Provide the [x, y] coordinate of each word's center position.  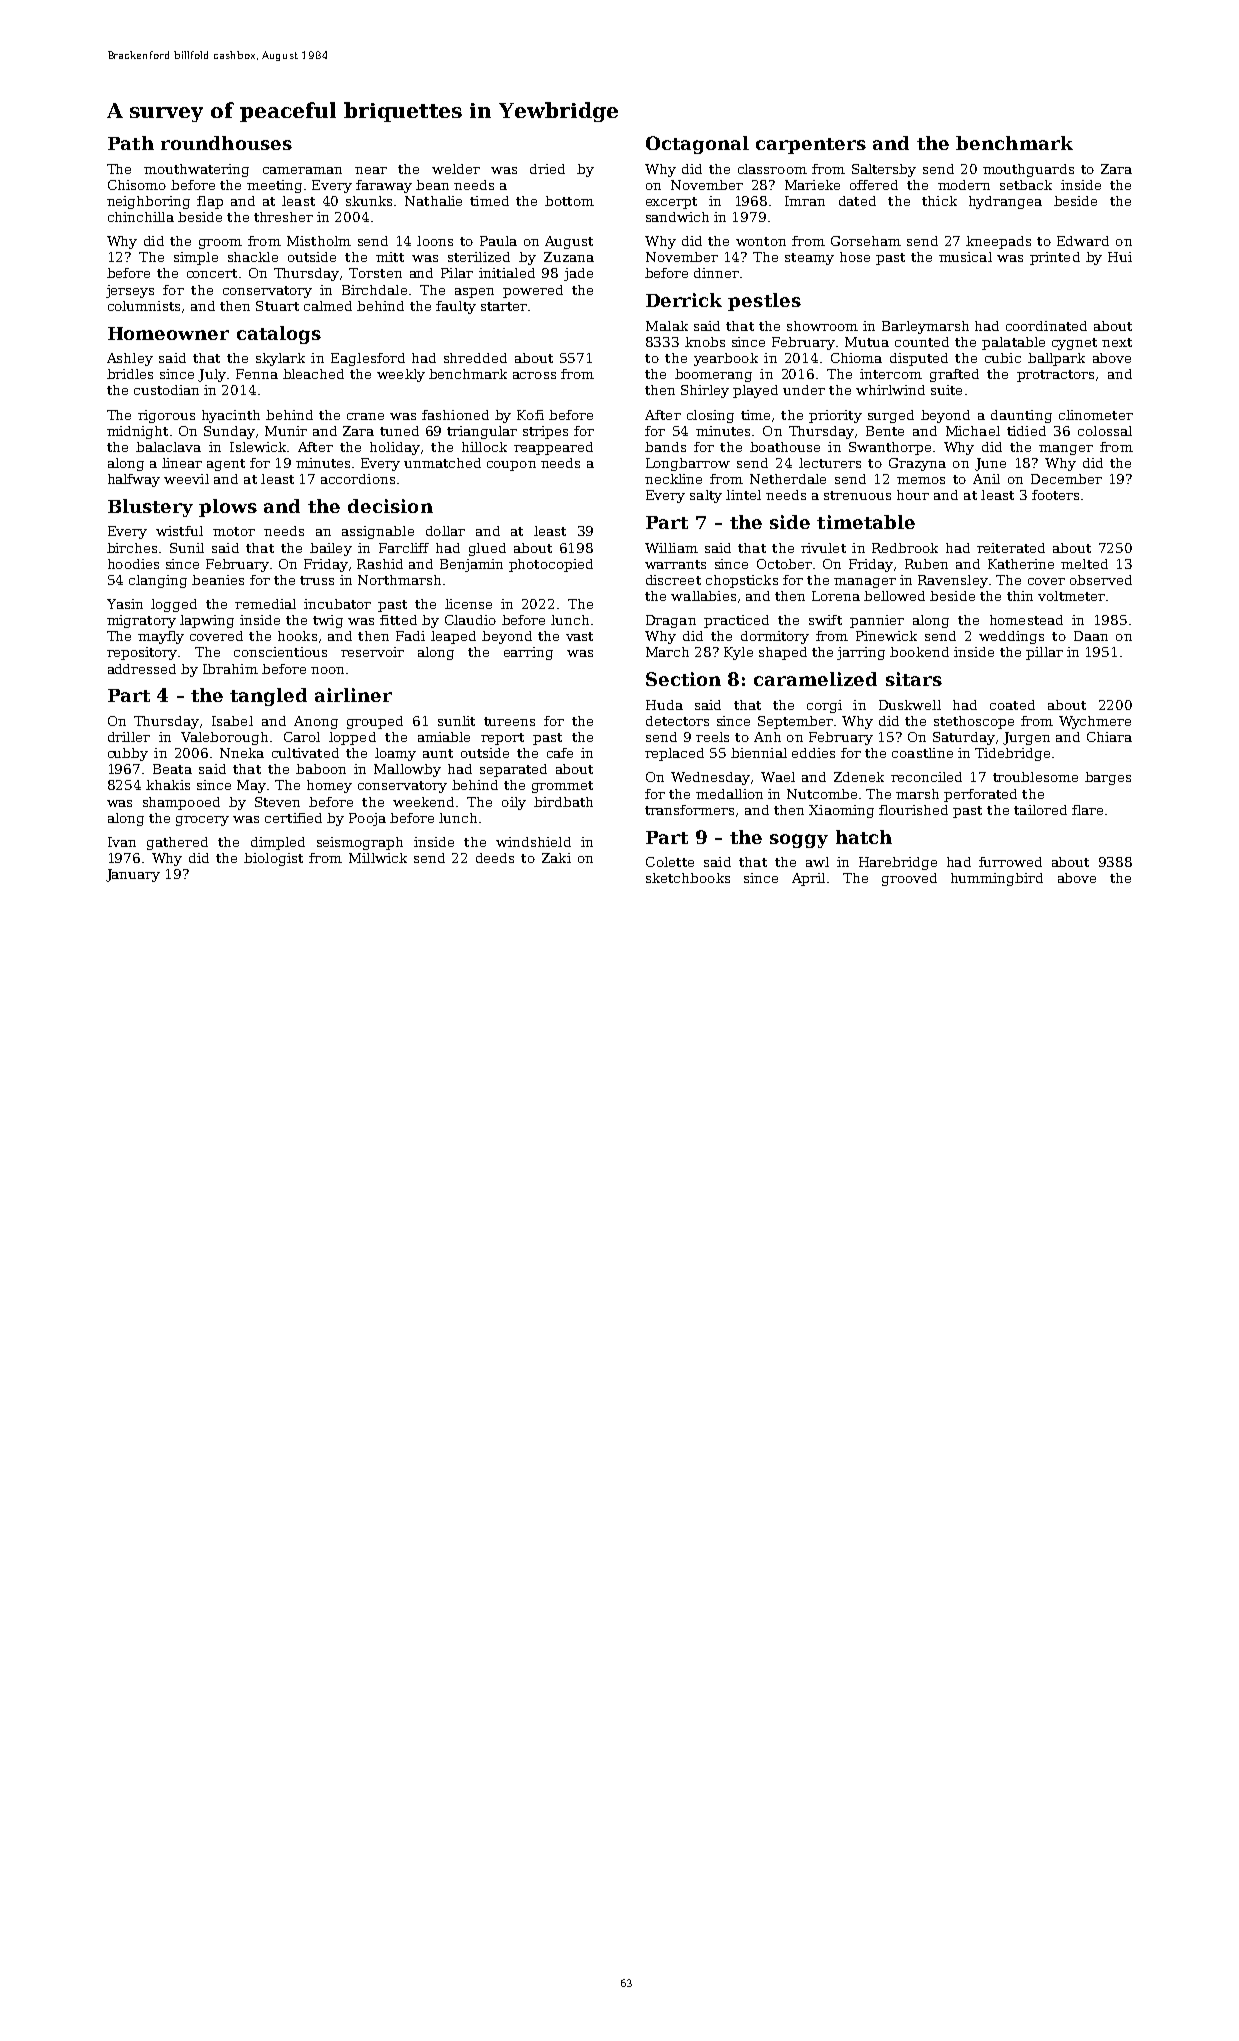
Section [683, 679]
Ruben [926, 564]
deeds [495, 858]
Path [131, 143]
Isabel [232, 721]
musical [965, 257]
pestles [764, 302]
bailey [331, 549]
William [671, 548]
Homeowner [168, 333]
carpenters [811, 146]
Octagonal [697, 145]
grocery [202, 821]
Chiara [1109, 737]
